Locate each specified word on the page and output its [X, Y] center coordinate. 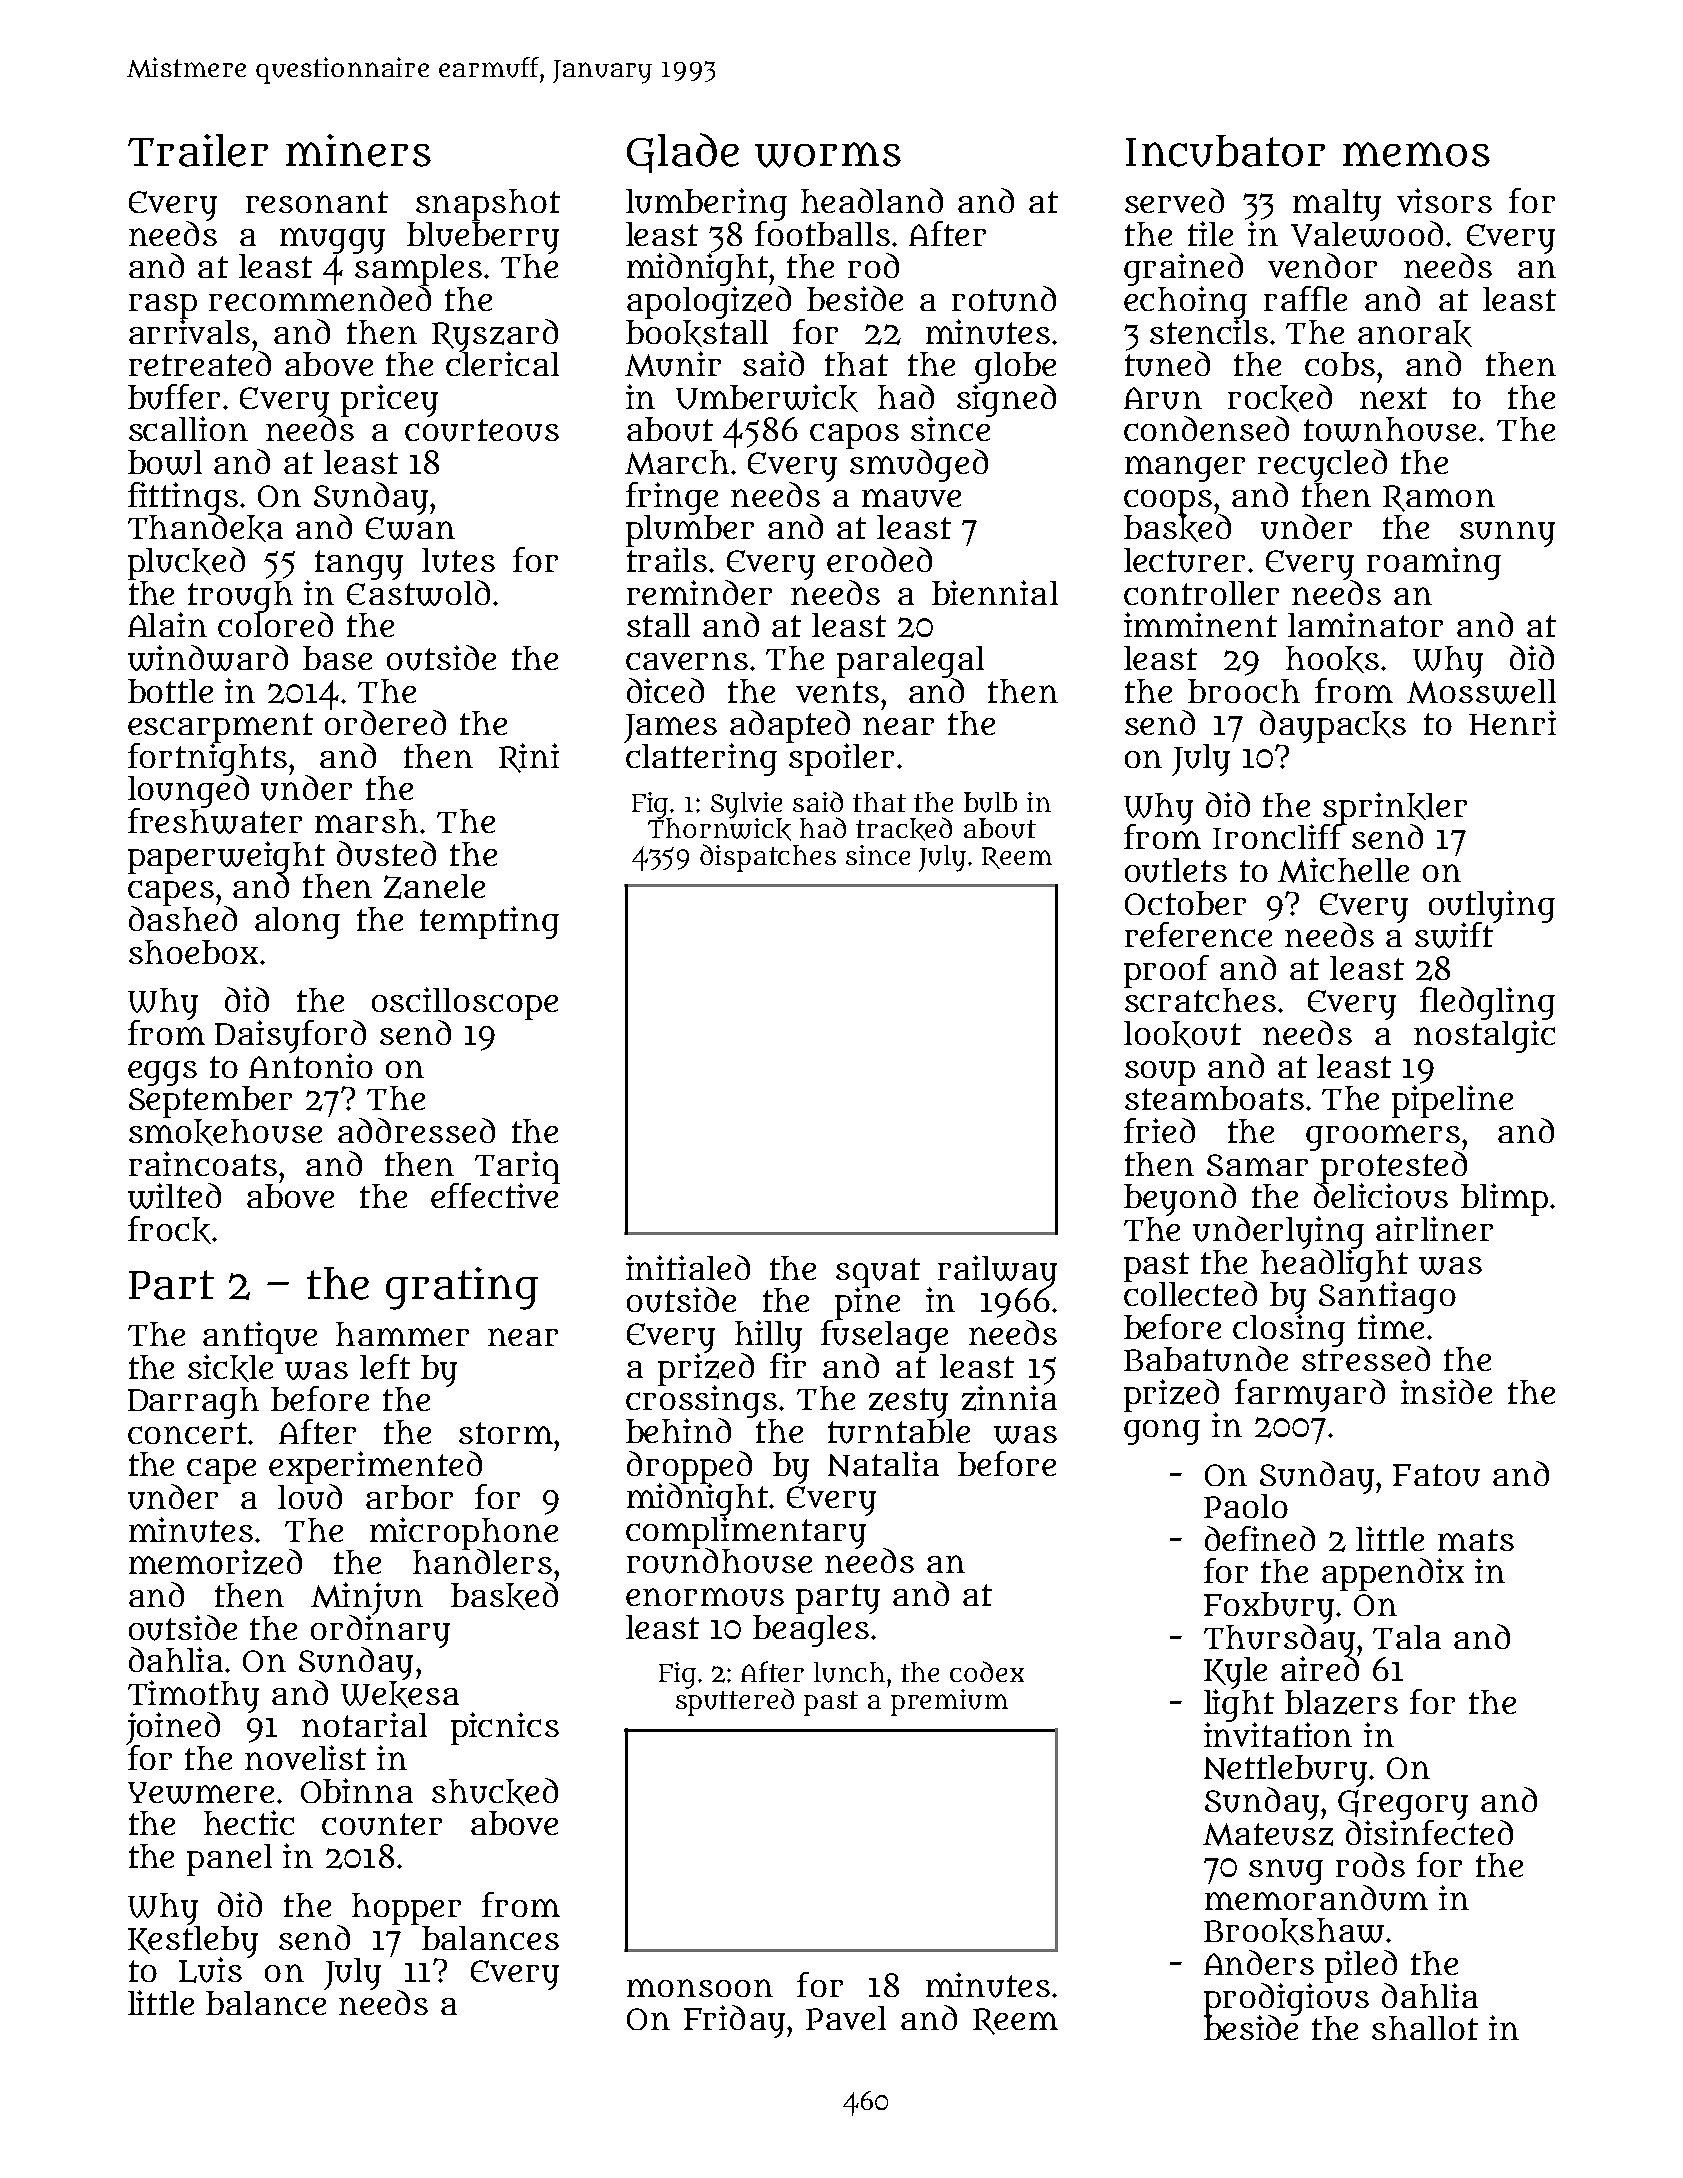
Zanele [434, 886]
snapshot [488, 205]
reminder [699, 592]
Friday [734, 2021]
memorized [215, 1562]
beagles [811, 1631]
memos [1416, 154]
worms [828, 155]
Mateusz [1268, 1834]
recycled [1322, 465]
